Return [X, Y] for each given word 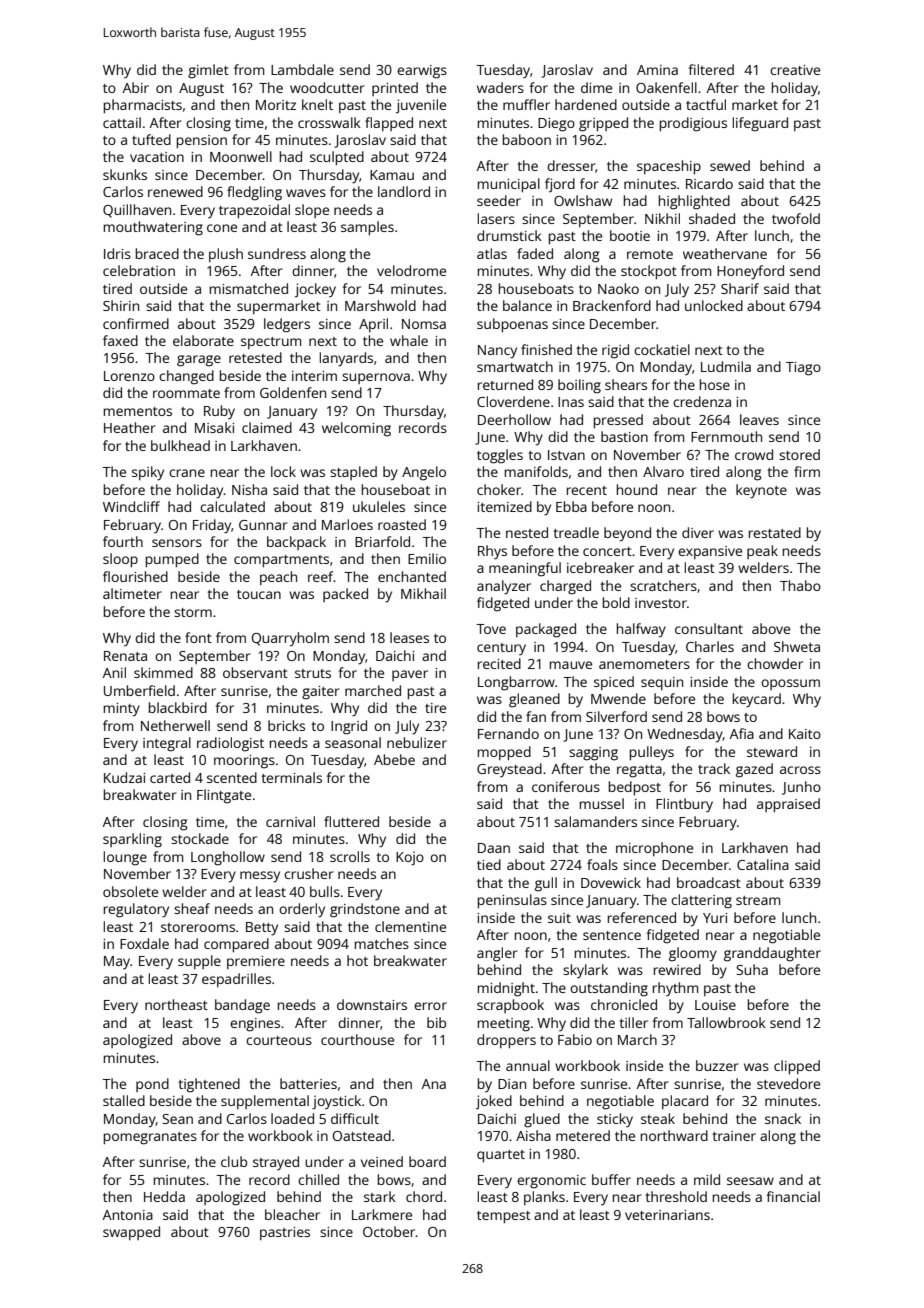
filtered [711, 69]
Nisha [249, 489]
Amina [657, 70]
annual [528, 1065]
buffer [611, 1179]
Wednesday [685, 735]
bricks [286, 725]
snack [783, 1118]
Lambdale [302, 69]
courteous [279, 1040]
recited [499, 663]
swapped [131, 1233]
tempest [504, 1217]
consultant [709, 628]
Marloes [347, 524]
